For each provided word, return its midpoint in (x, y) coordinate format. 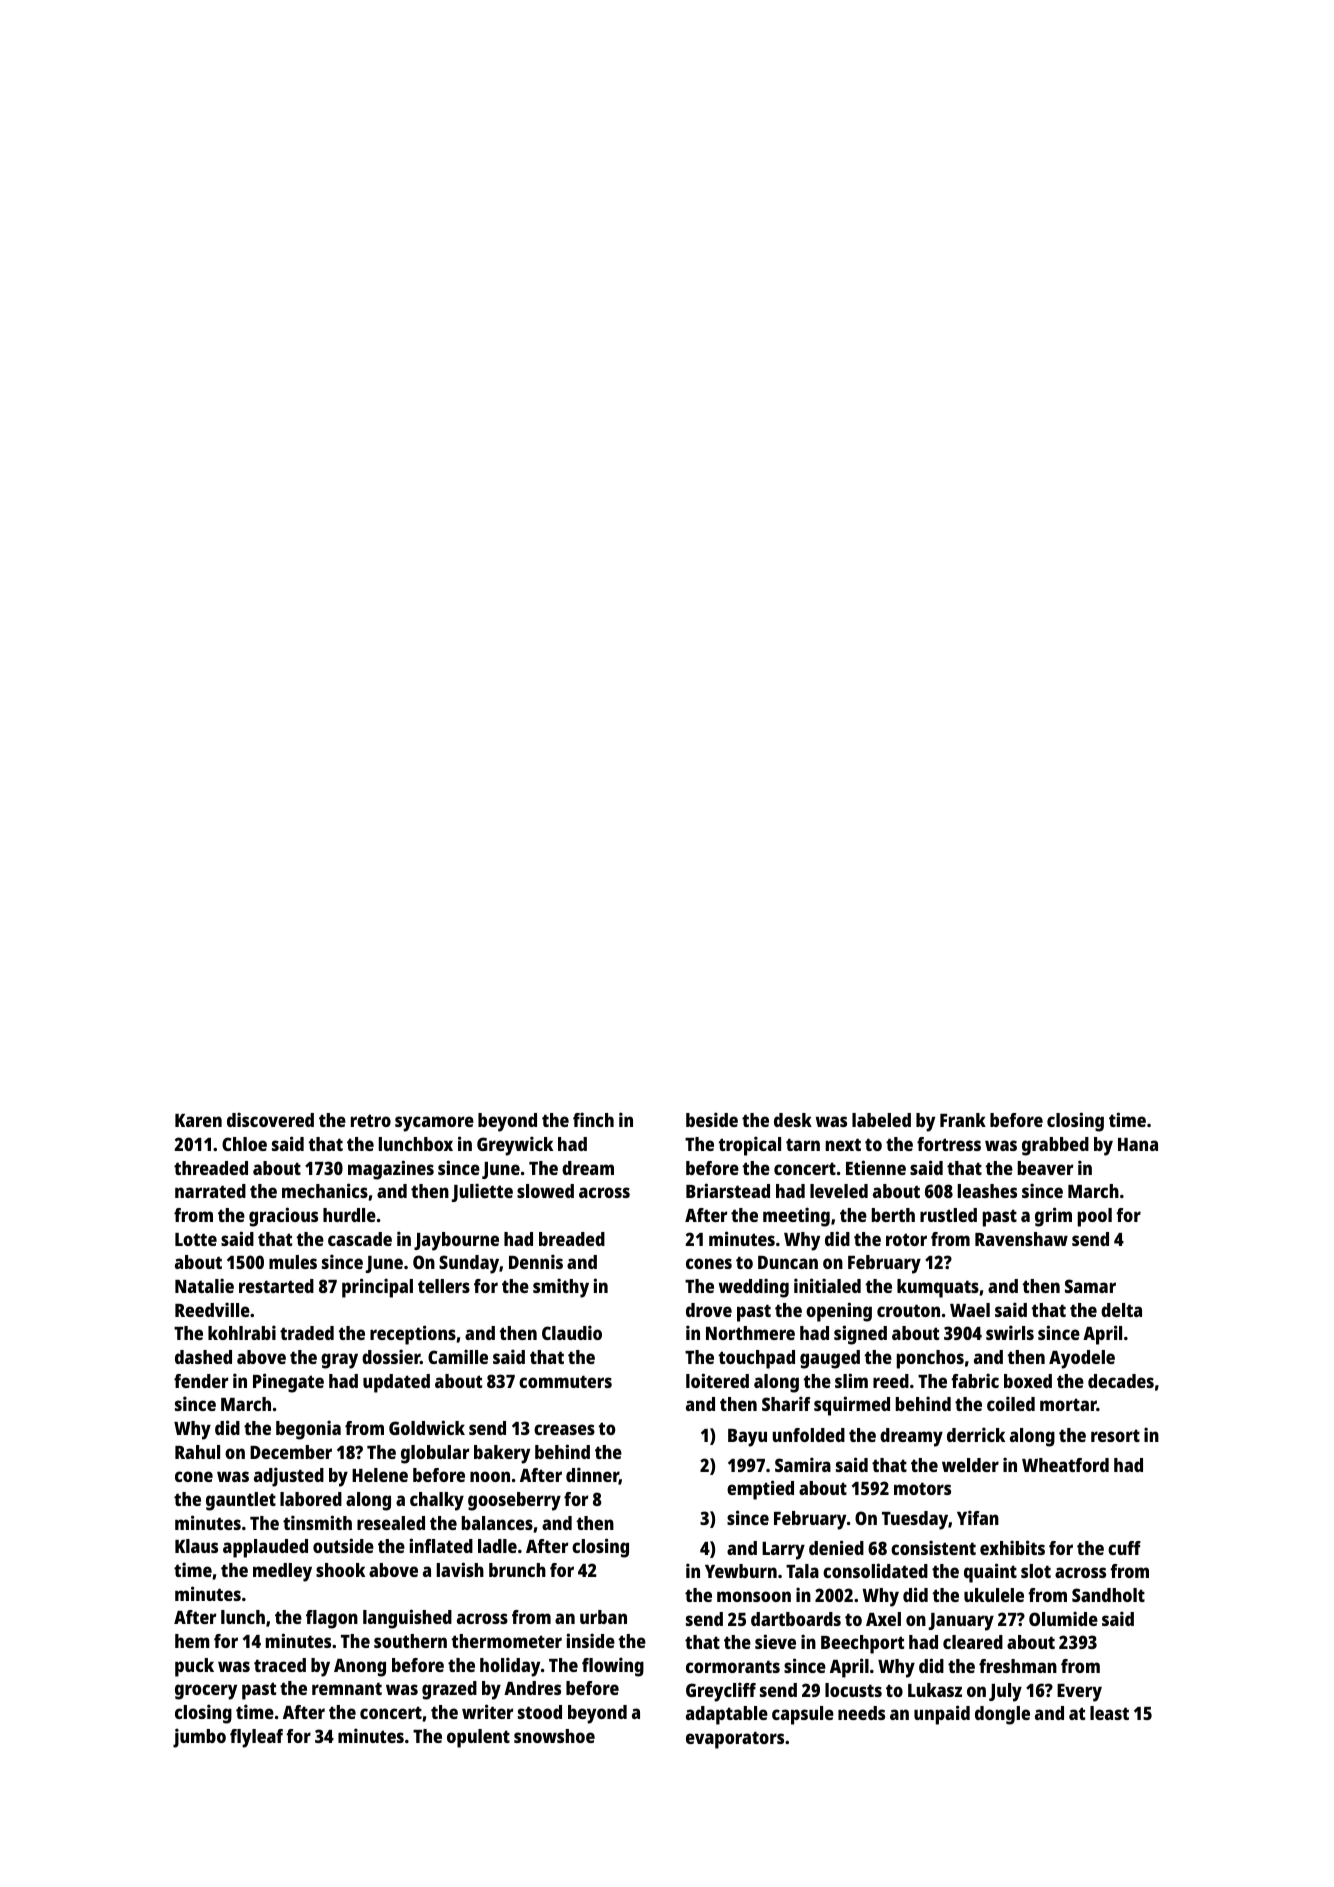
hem (192, 1641)
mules (293, 1262)
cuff (1124, 1548)
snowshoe (554, 1736)
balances (497, 1523)
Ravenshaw (1021, 1239)
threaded (211, 1168)
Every (1079, 1693)
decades (1121, 1381)
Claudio (572, 1332)
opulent (478, 1738)
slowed (545, 1191)
